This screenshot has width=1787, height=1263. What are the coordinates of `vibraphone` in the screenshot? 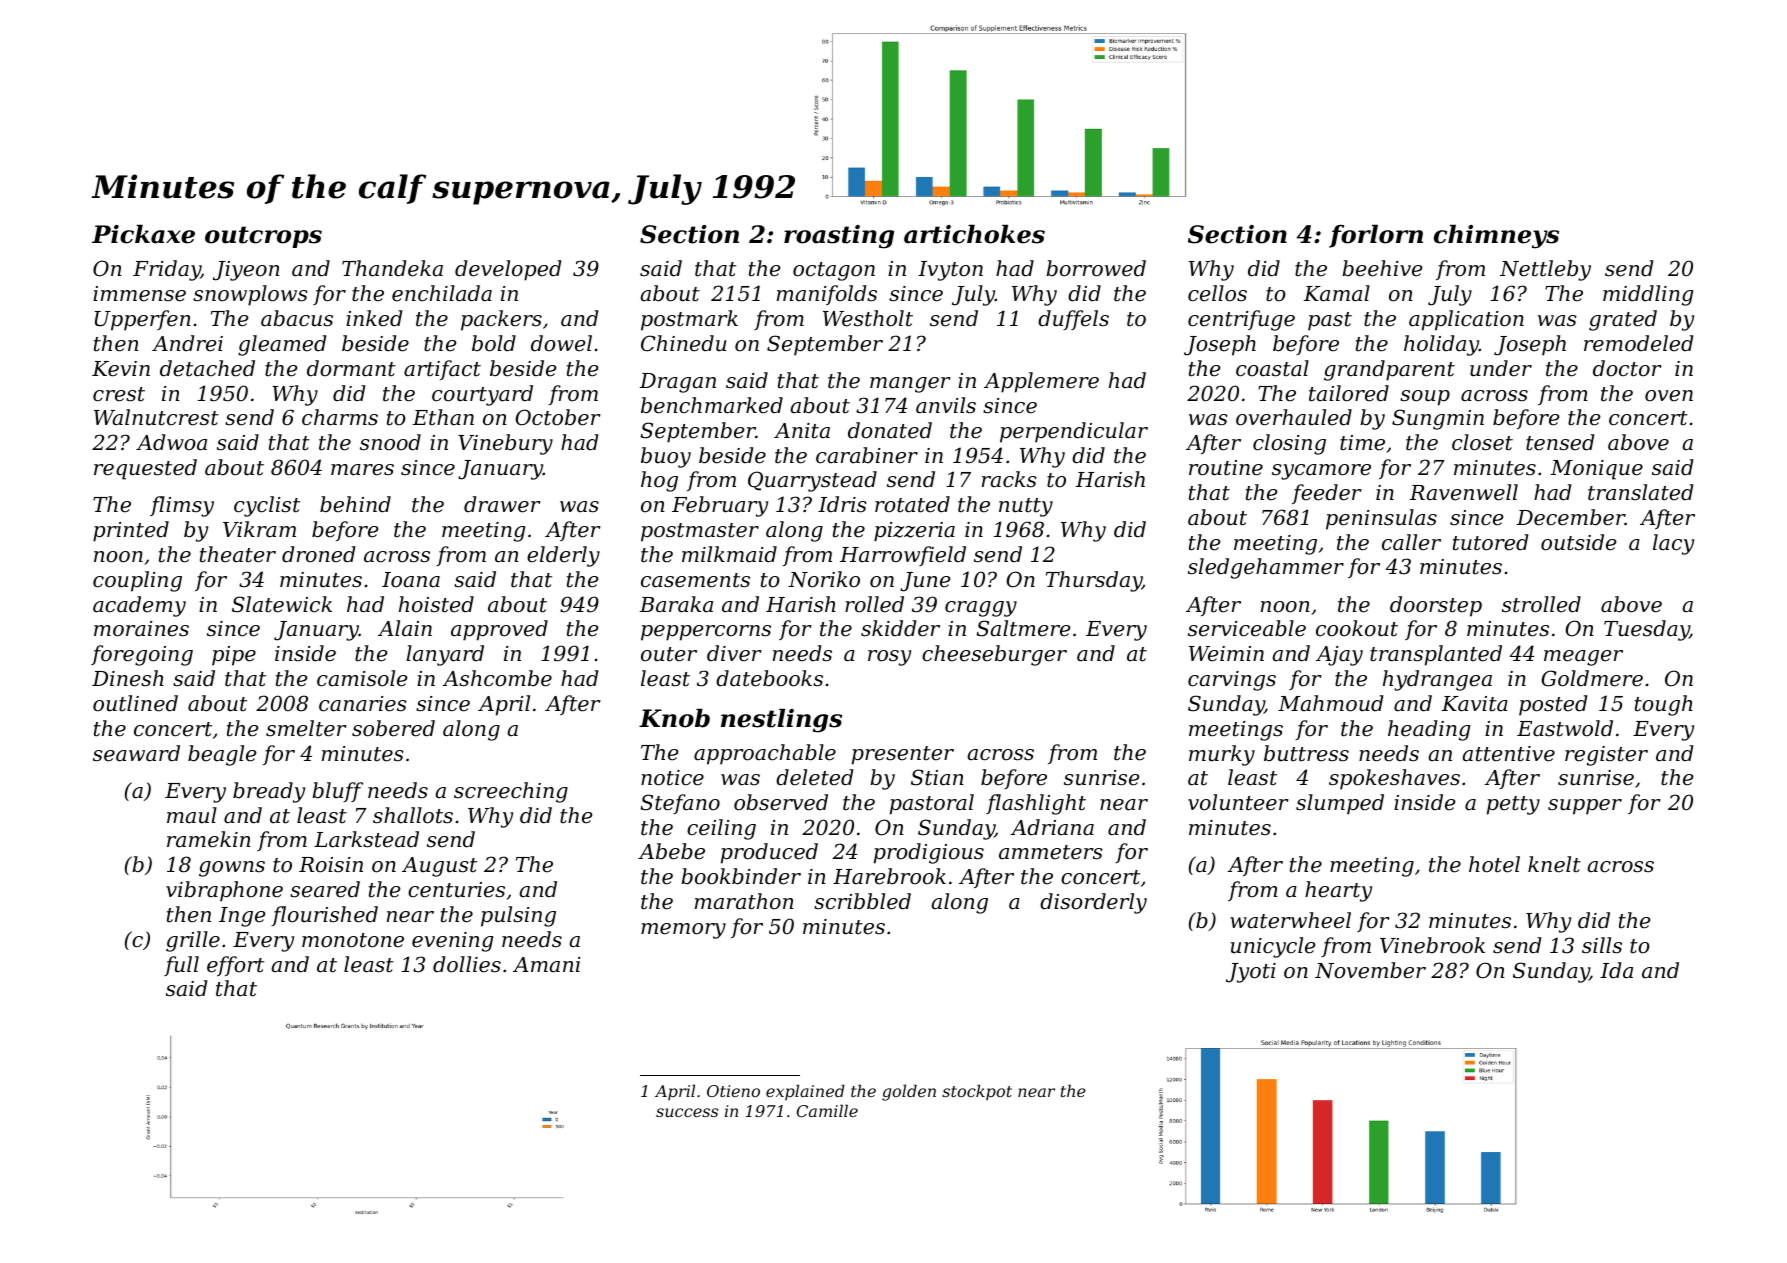 It's located at (224, 891).
